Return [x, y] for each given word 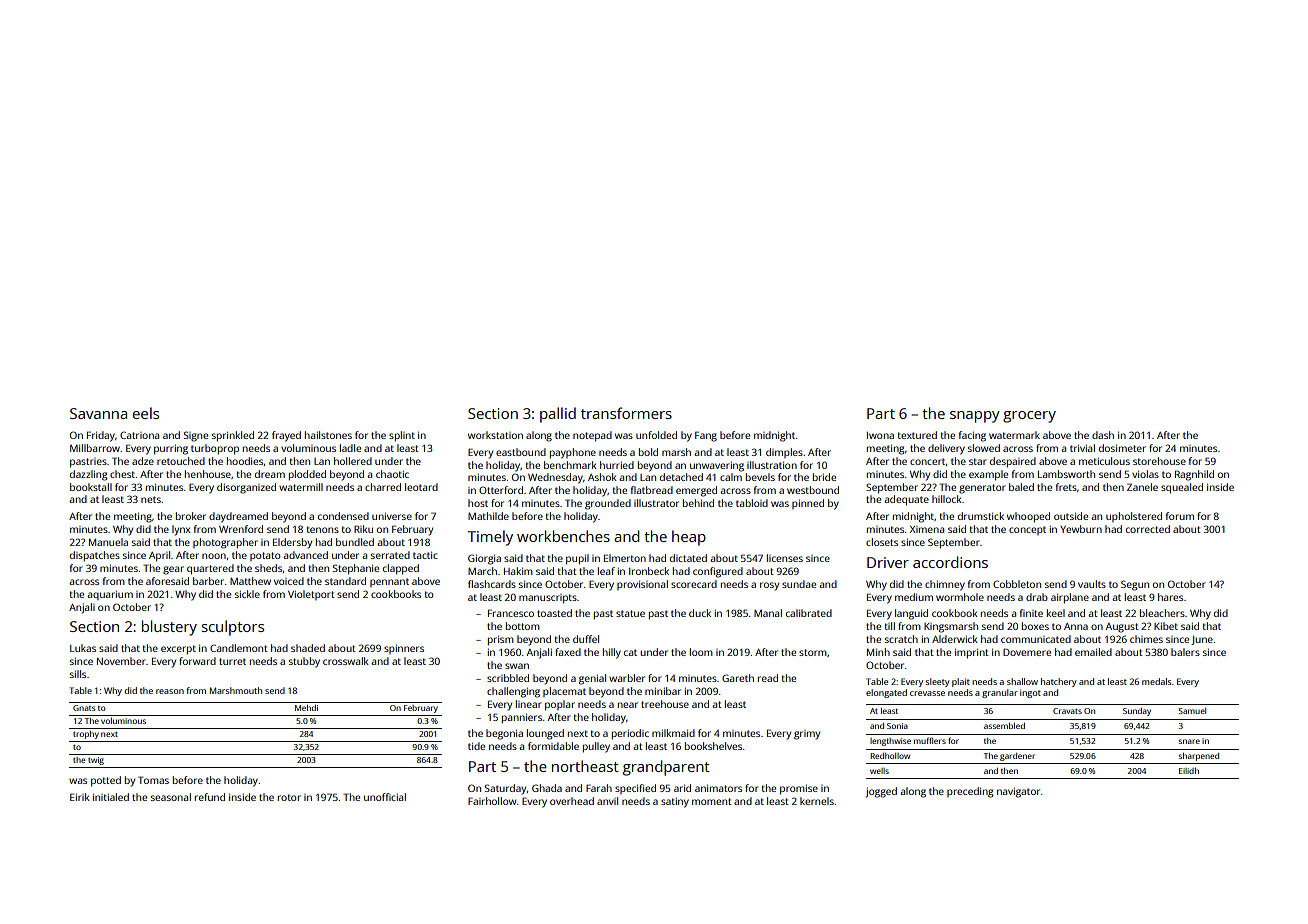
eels [146, 413]
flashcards [492, 584]
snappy [975, 417]
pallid [558, 415]
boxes [1035, 626]
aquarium [110, 595]
